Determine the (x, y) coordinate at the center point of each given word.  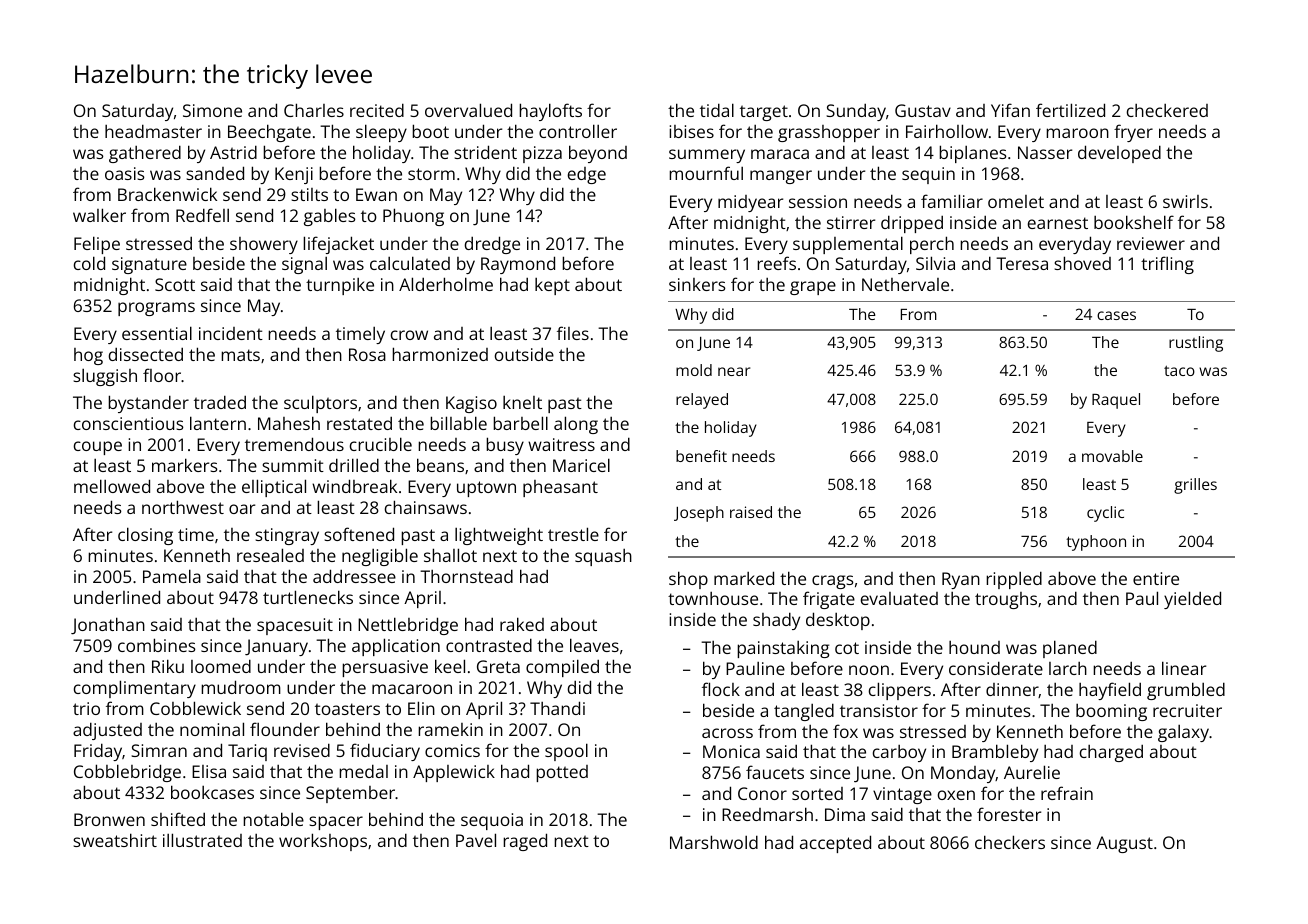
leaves (594, 645)
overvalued (468, 110)
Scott (175, 284)
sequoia (492, 821)
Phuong (413, 217)
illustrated (202, 840)
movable (1112, 456)
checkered (1167, 110)
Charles (314, 110)
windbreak (354, 486)
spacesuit (295, 626)
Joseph (699, 514)
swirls (1185, 201)
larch (1068, 668)
